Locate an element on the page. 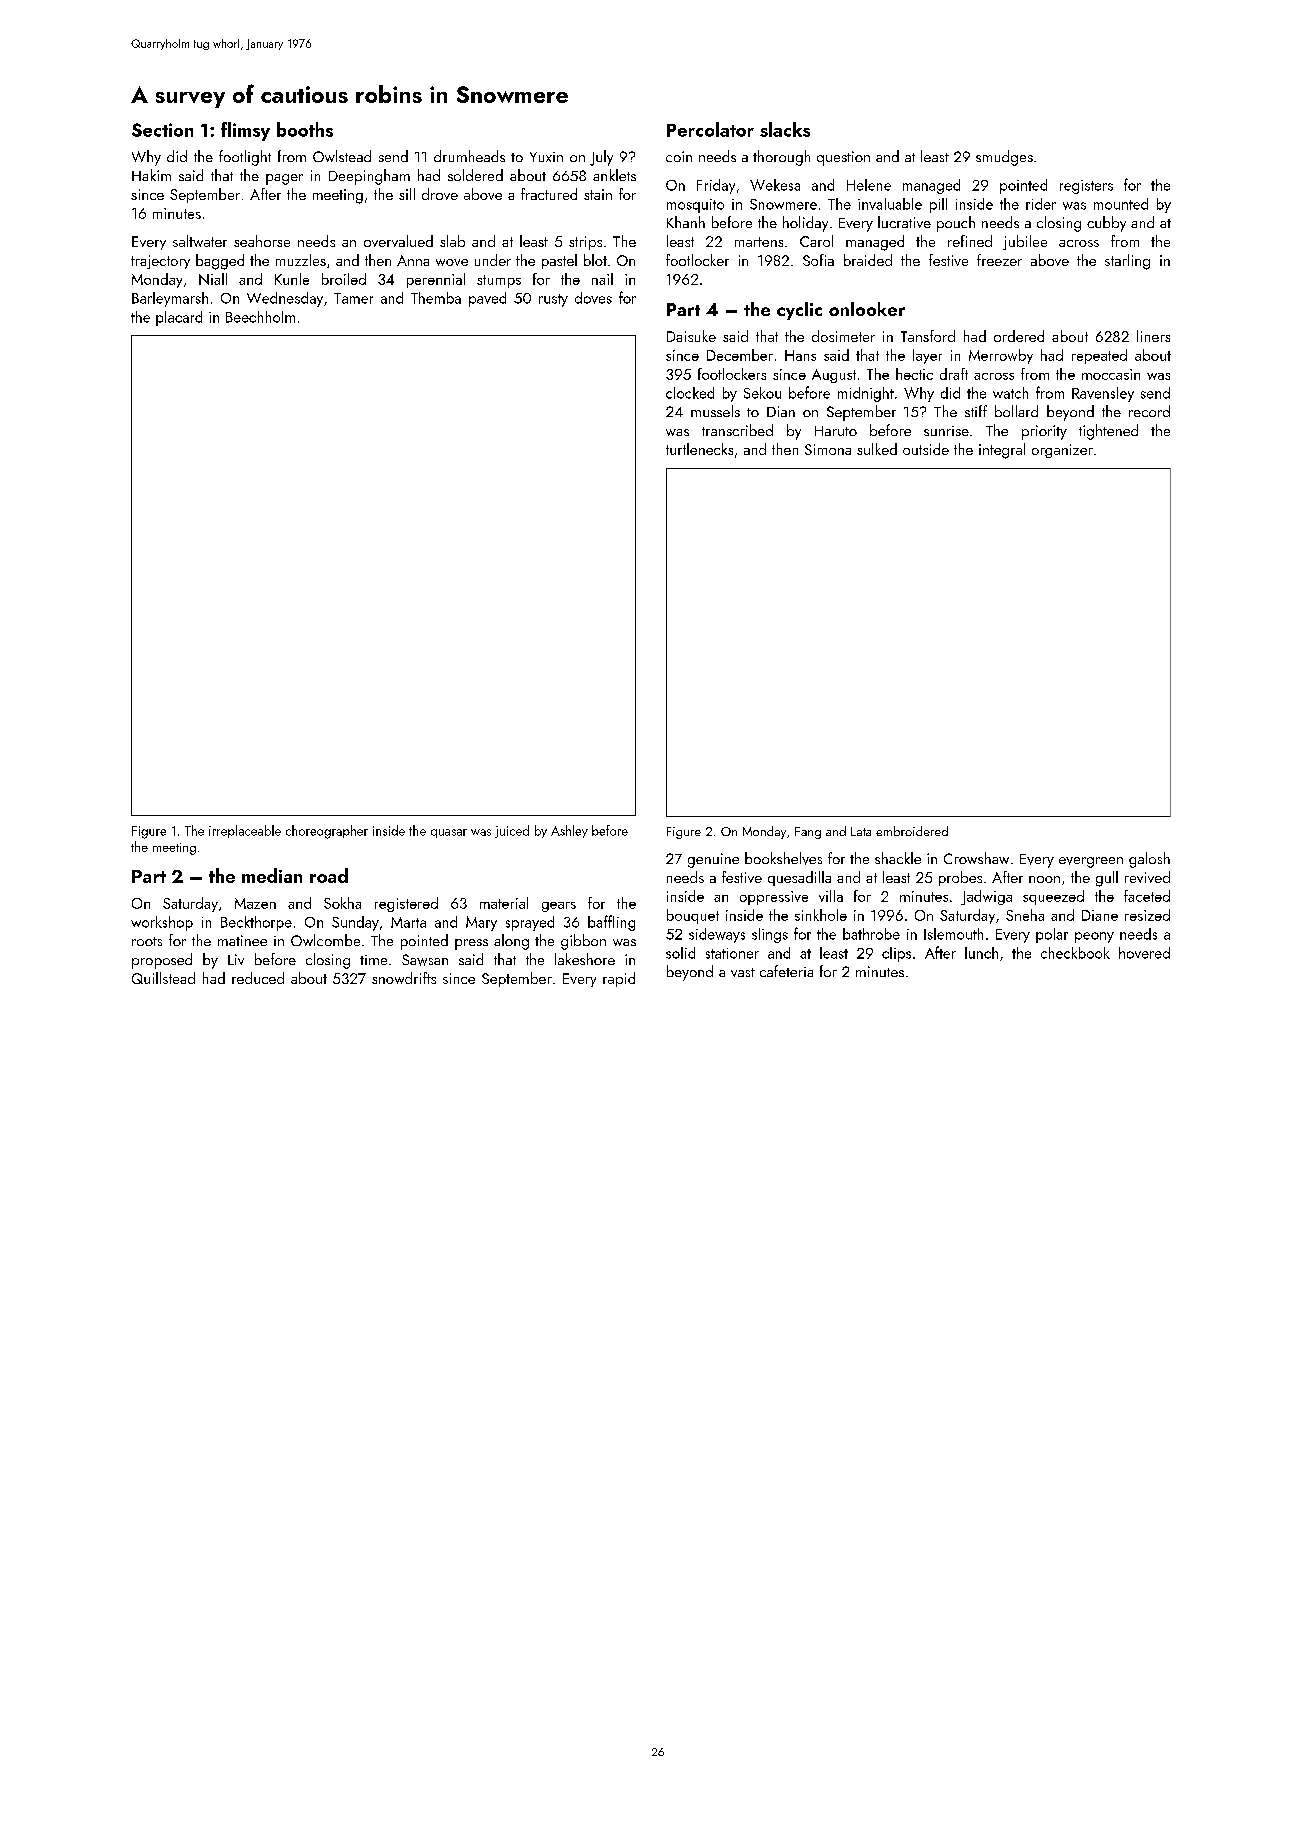  Daisuke is located at coordinates (691, 336).
